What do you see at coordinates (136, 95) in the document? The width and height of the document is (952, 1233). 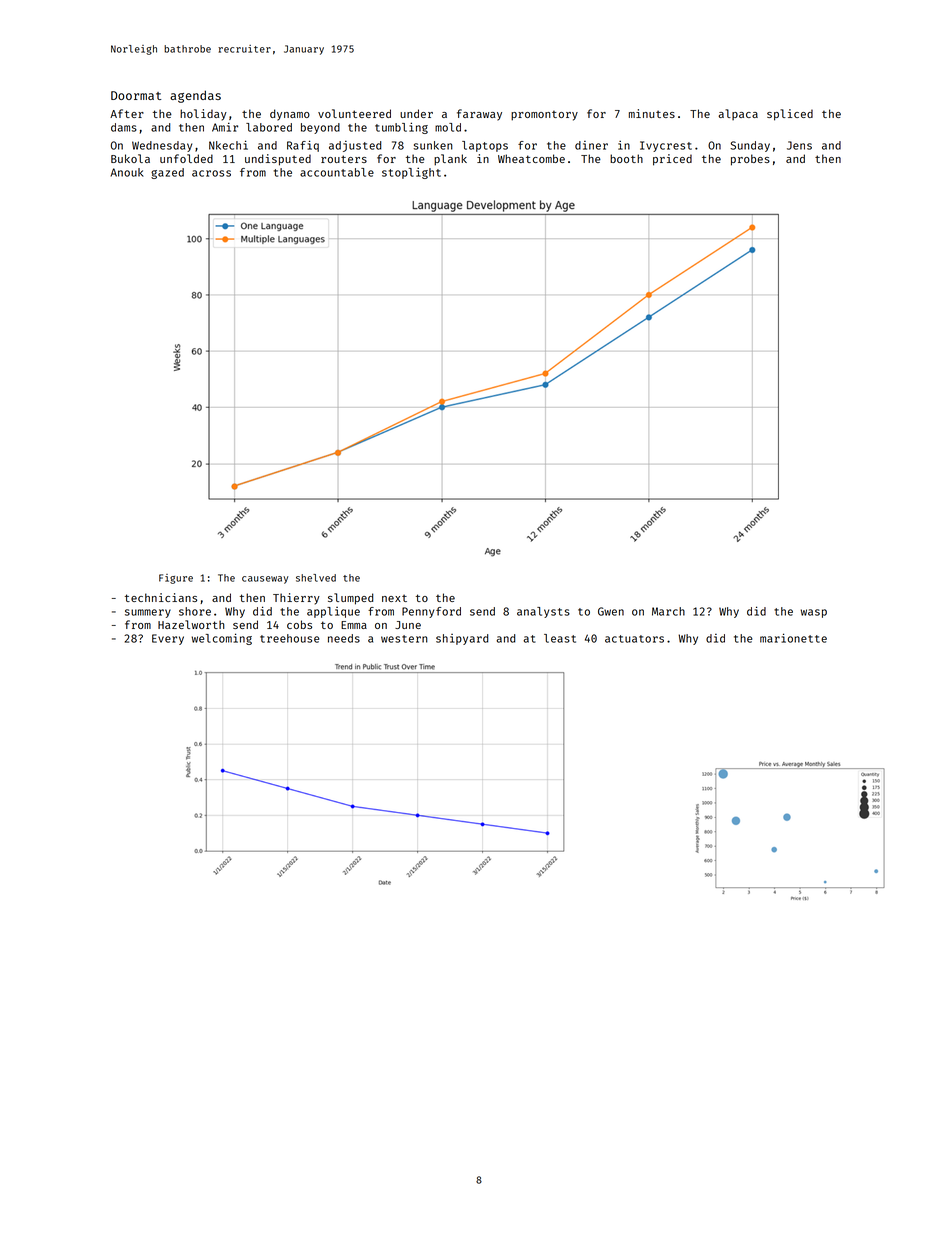 I see `Doormat` at bounding box center [136, 95].
